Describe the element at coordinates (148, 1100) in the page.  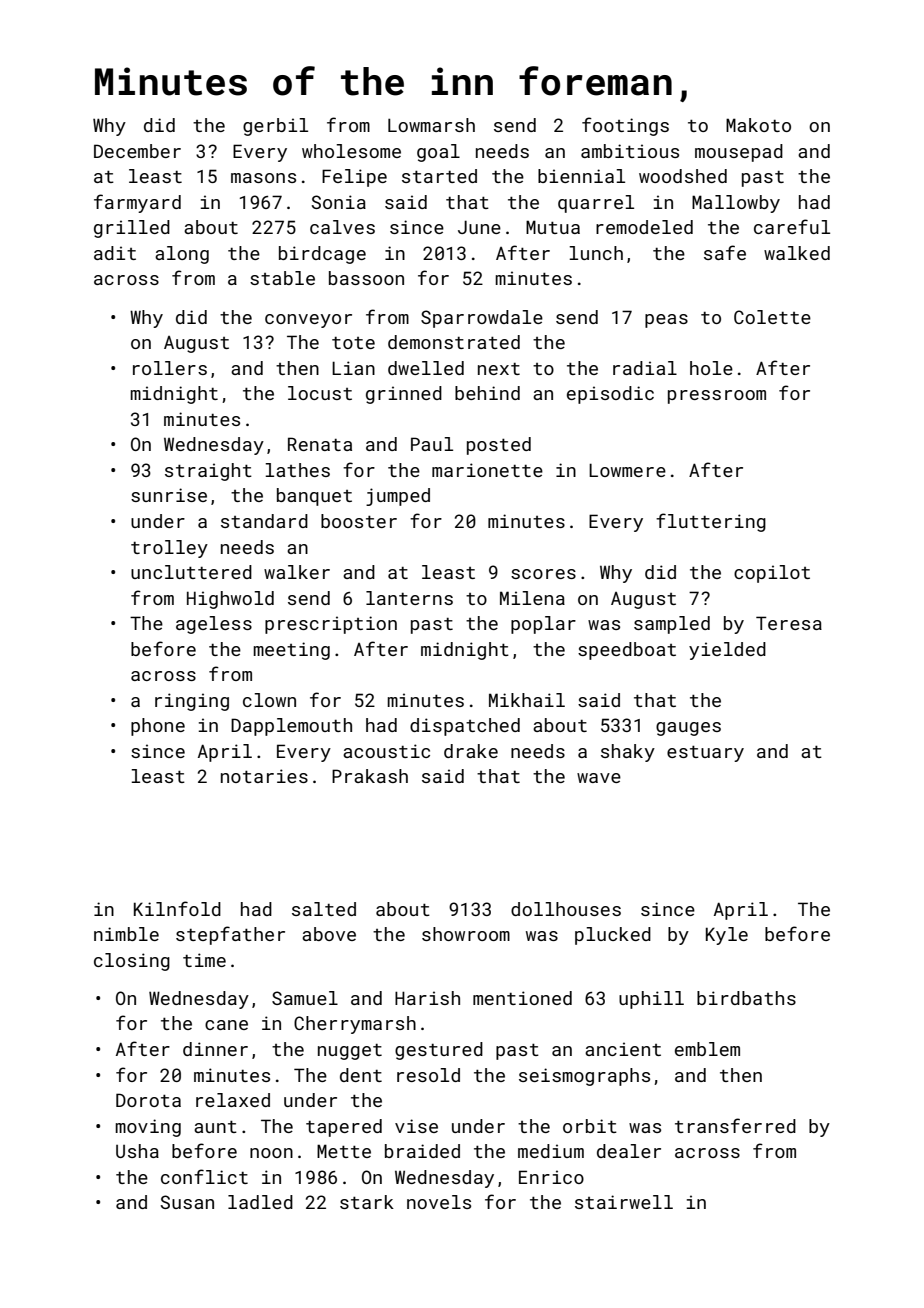
I see `Dorota` at that location.
